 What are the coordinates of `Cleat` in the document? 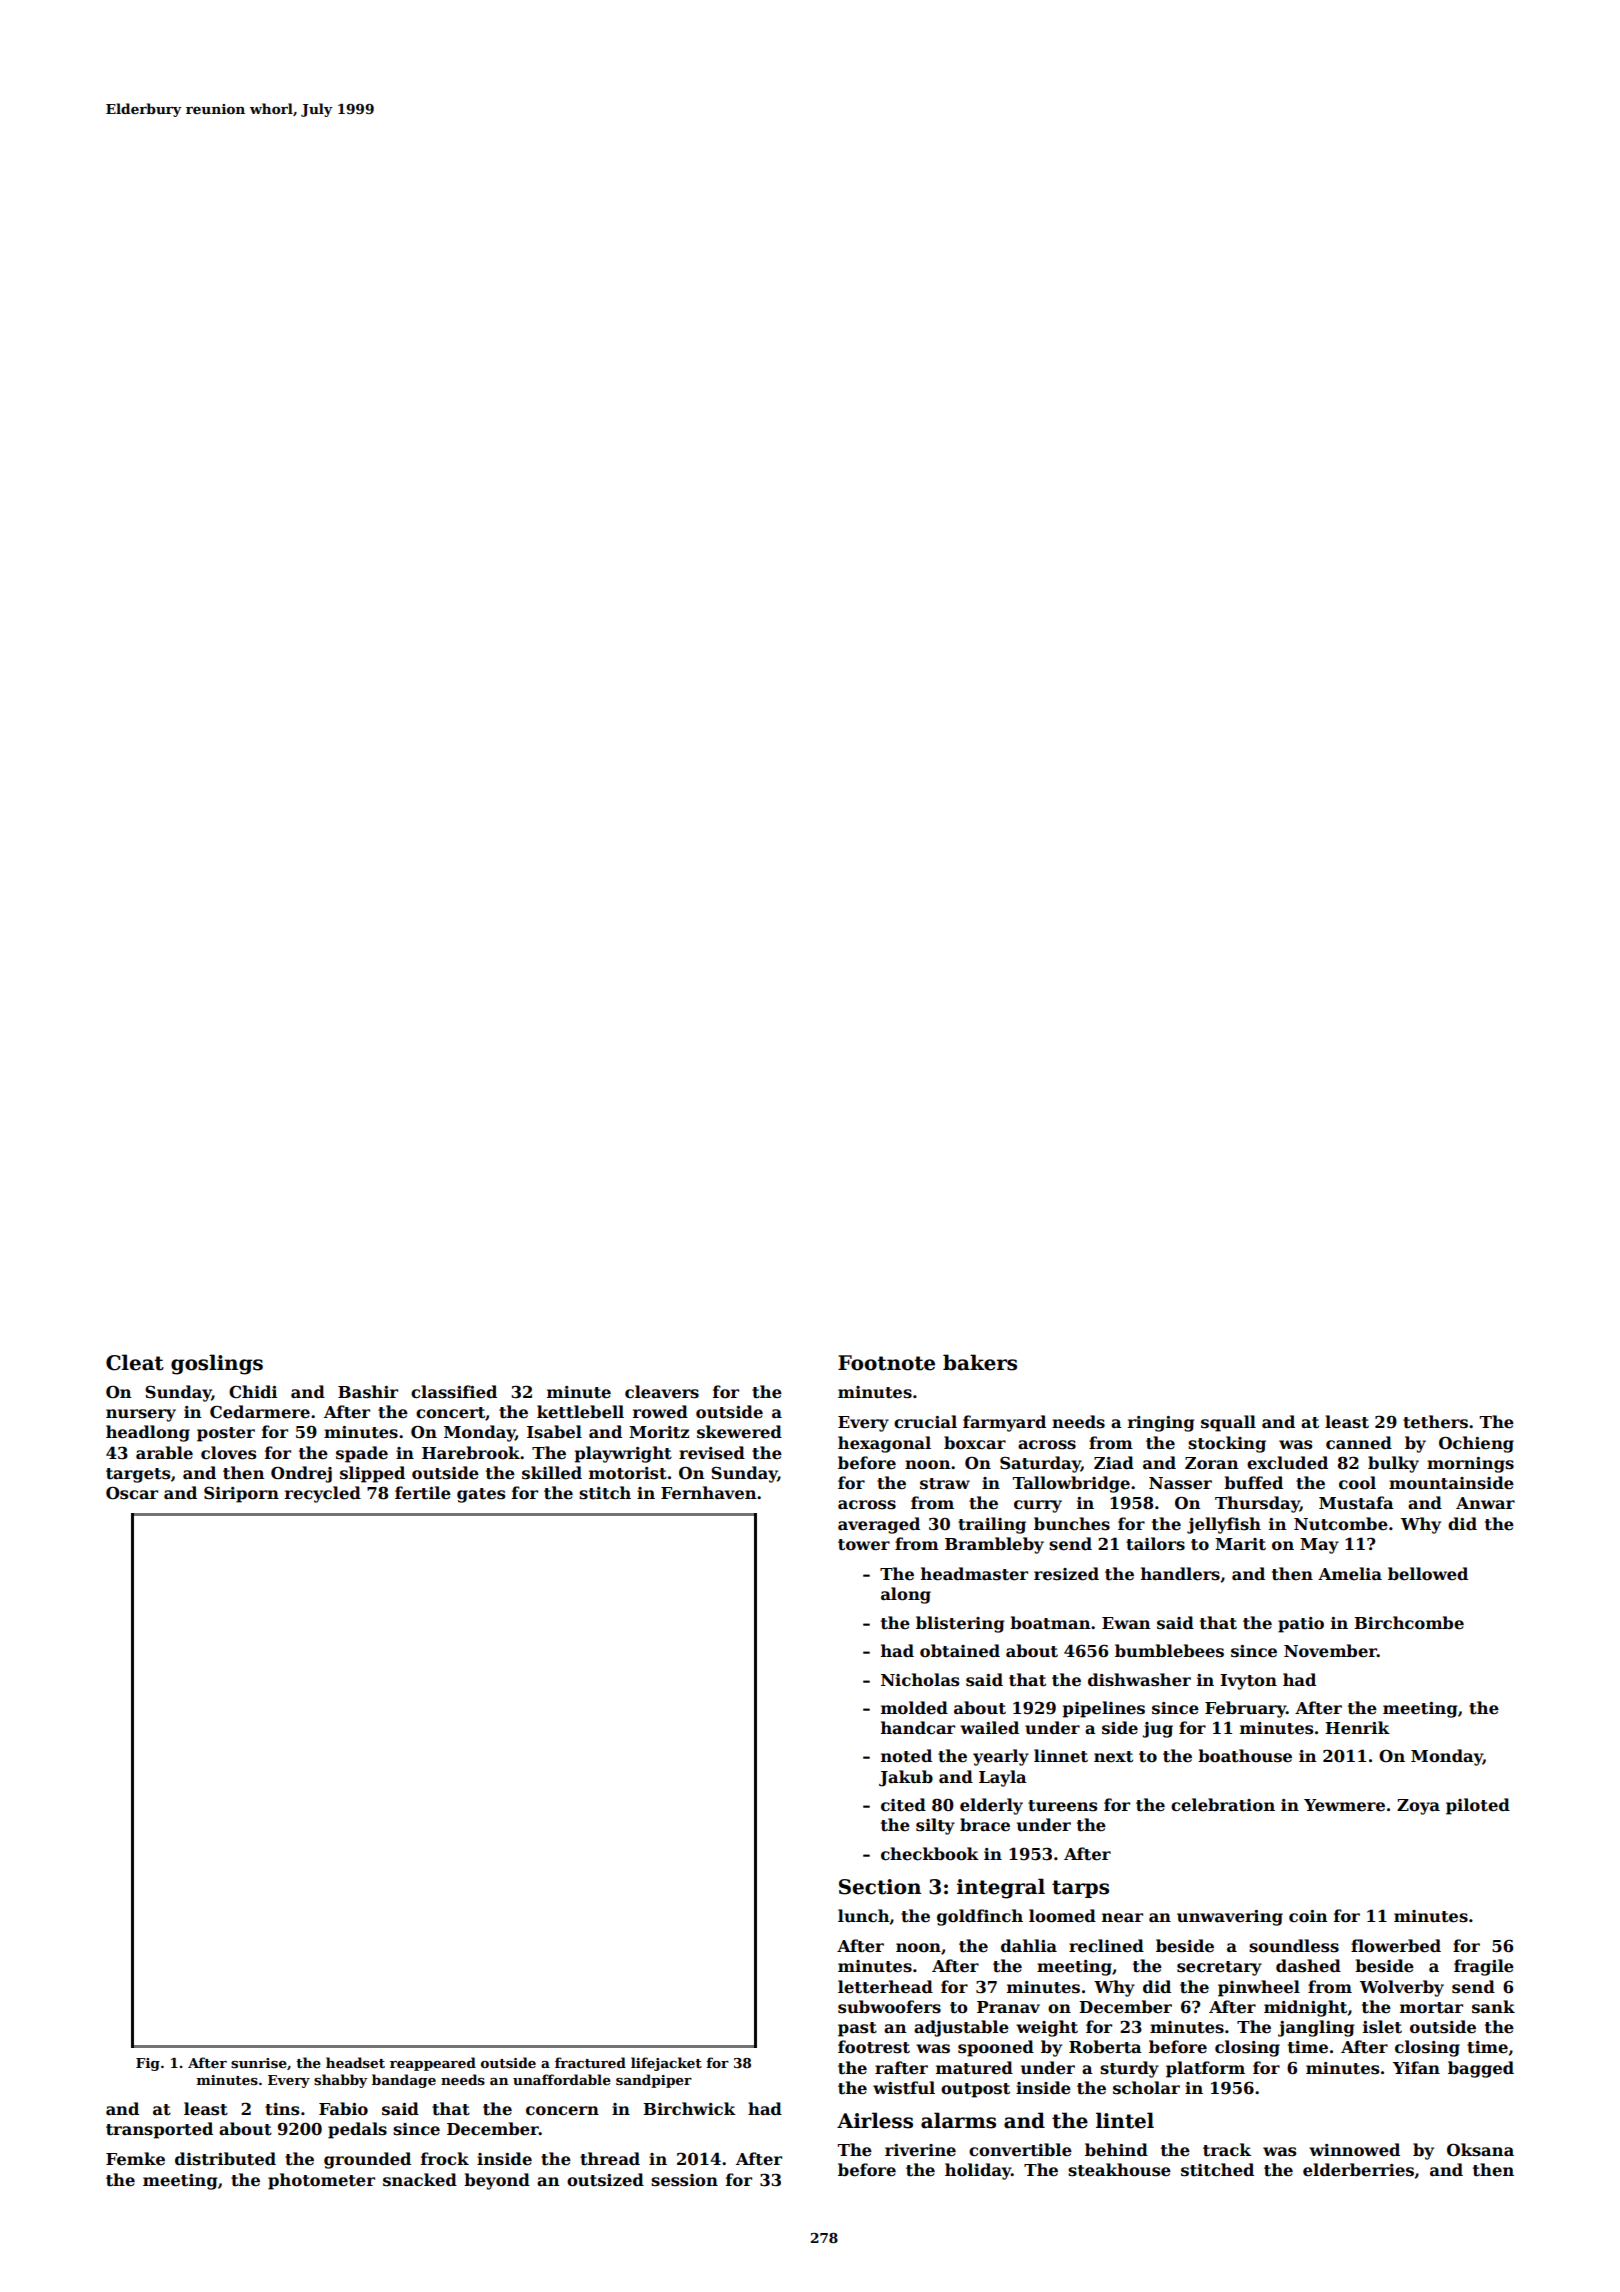 It's located at (135, 1362).
